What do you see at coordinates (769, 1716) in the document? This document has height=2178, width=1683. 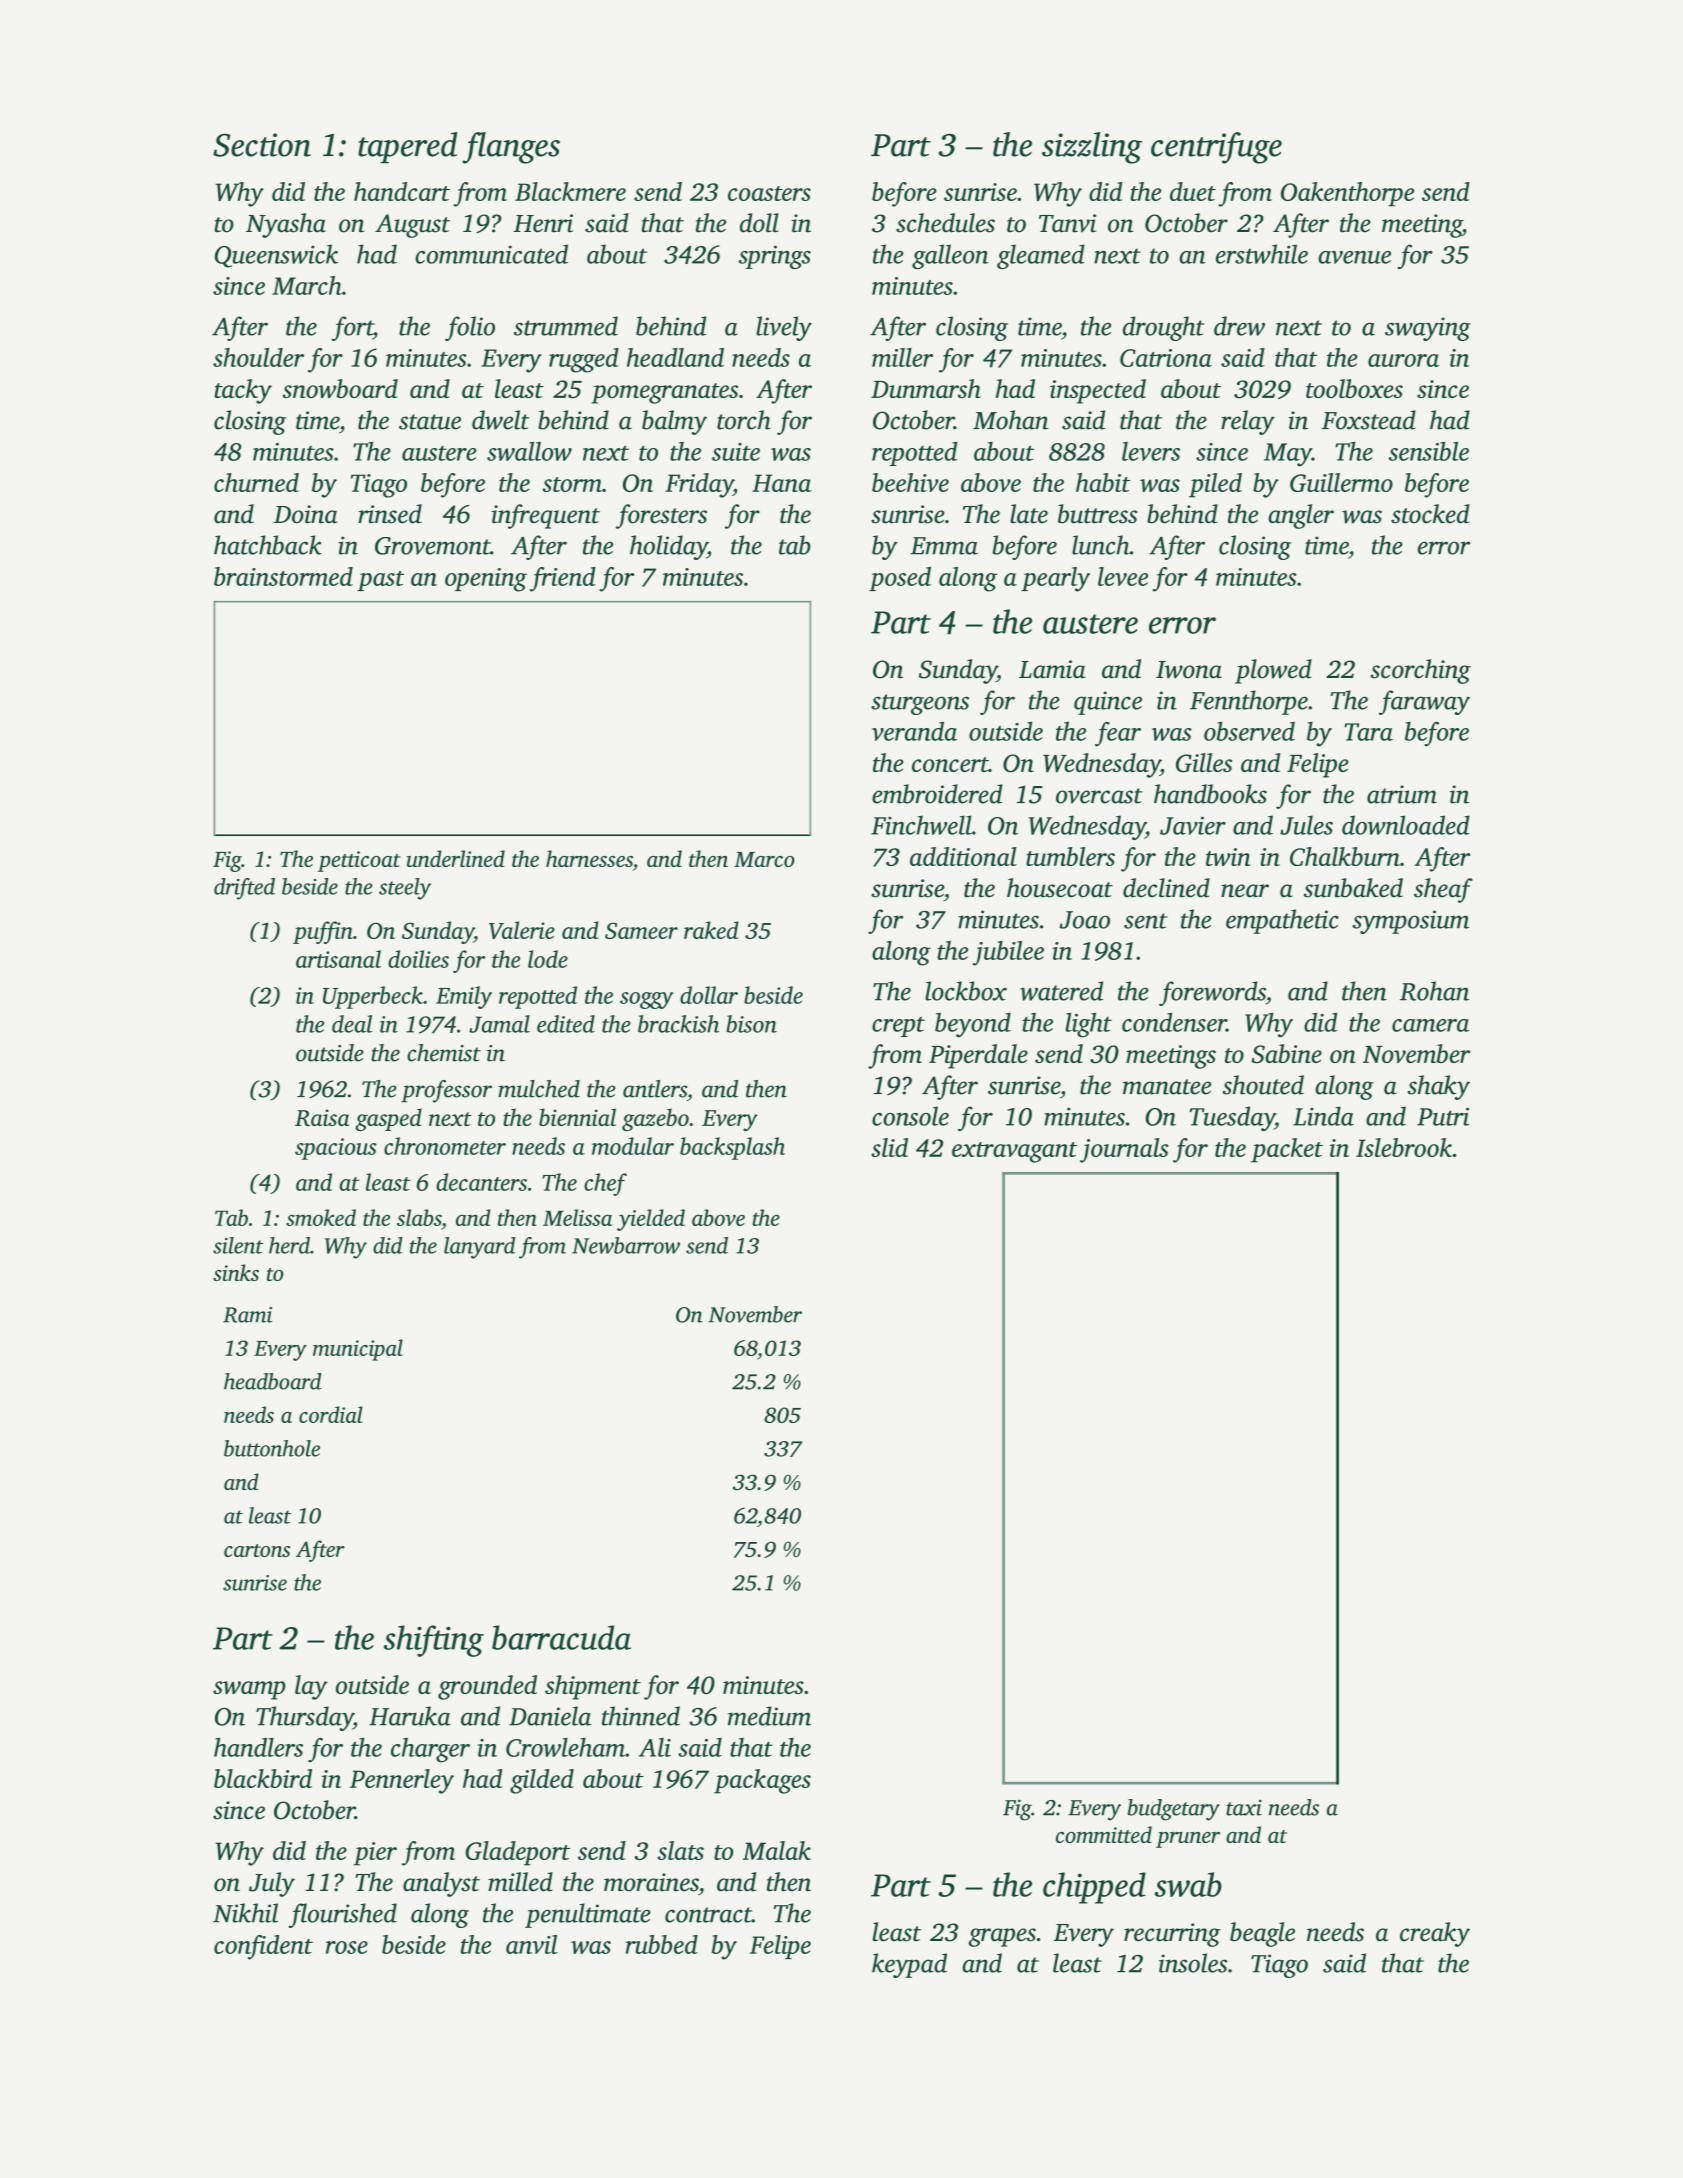 I see `medium` at bounding box center [769, 1716].
